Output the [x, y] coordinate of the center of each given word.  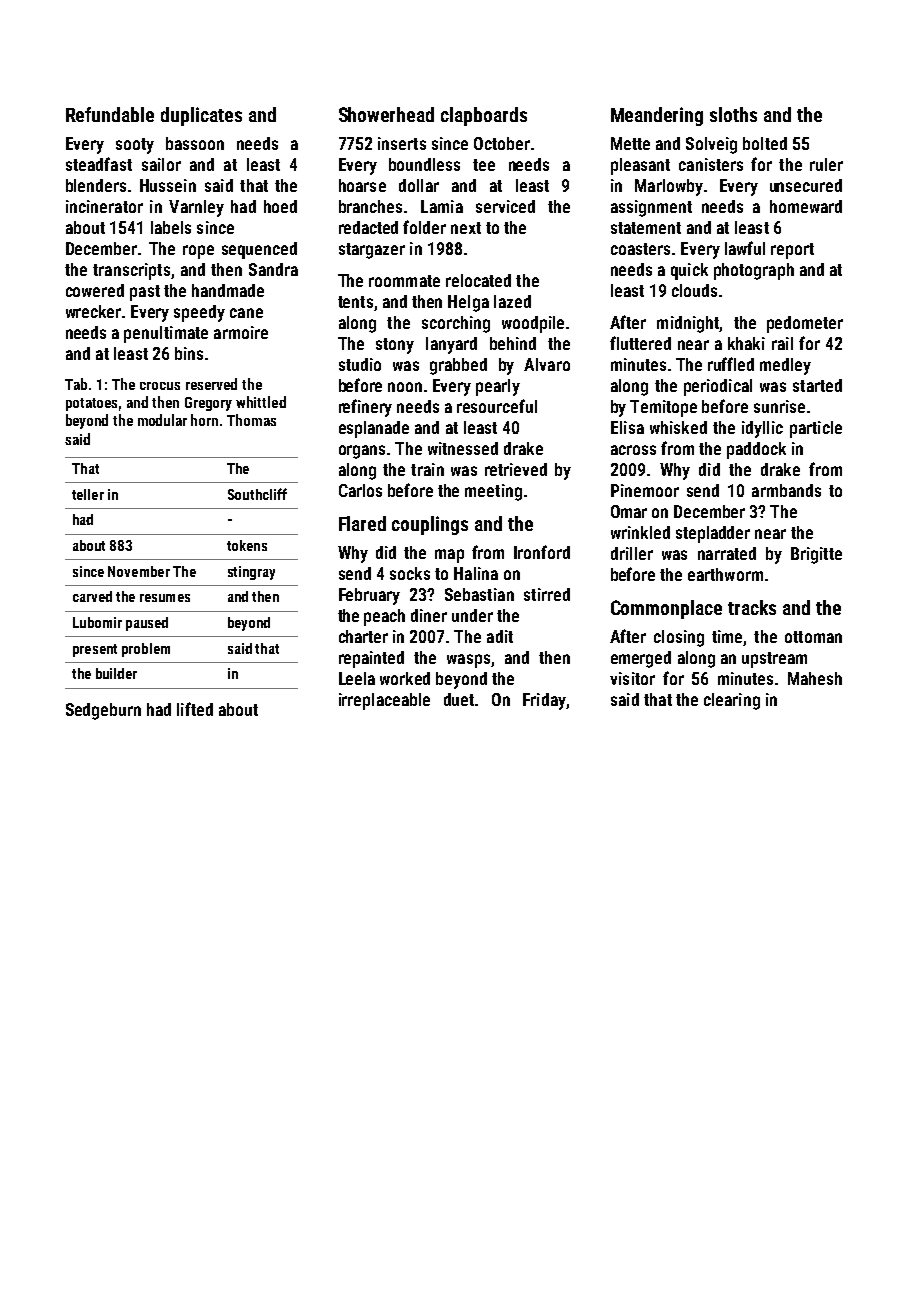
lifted [195, 709]
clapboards [484, 116]
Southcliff [257, 494]
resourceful [497, 406]
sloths [733, 114]
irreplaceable [384, 701]
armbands [786, 490]
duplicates [201, 116]
